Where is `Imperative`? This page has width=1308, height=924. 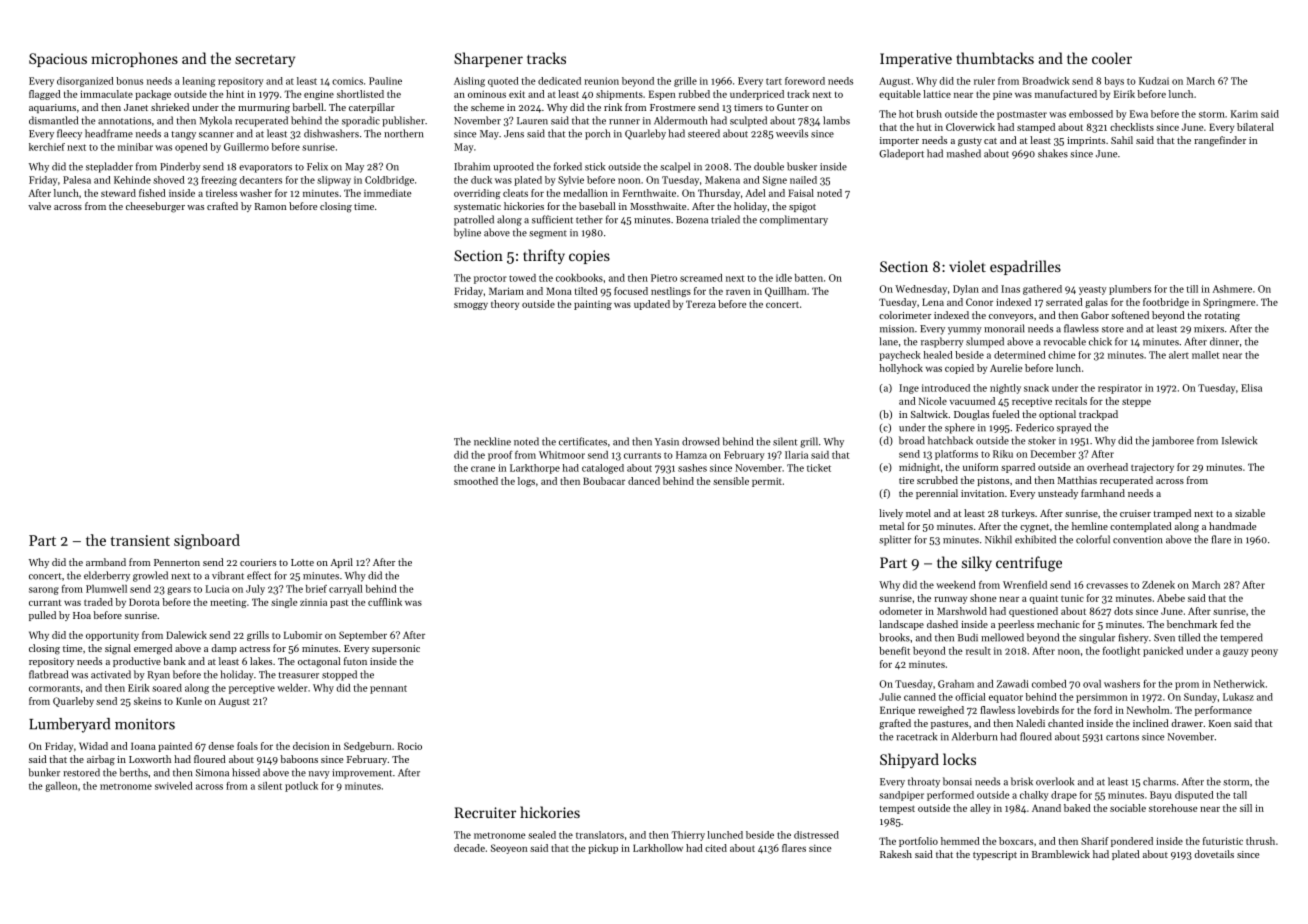 Imperative is located at coordinates (916, 60).
